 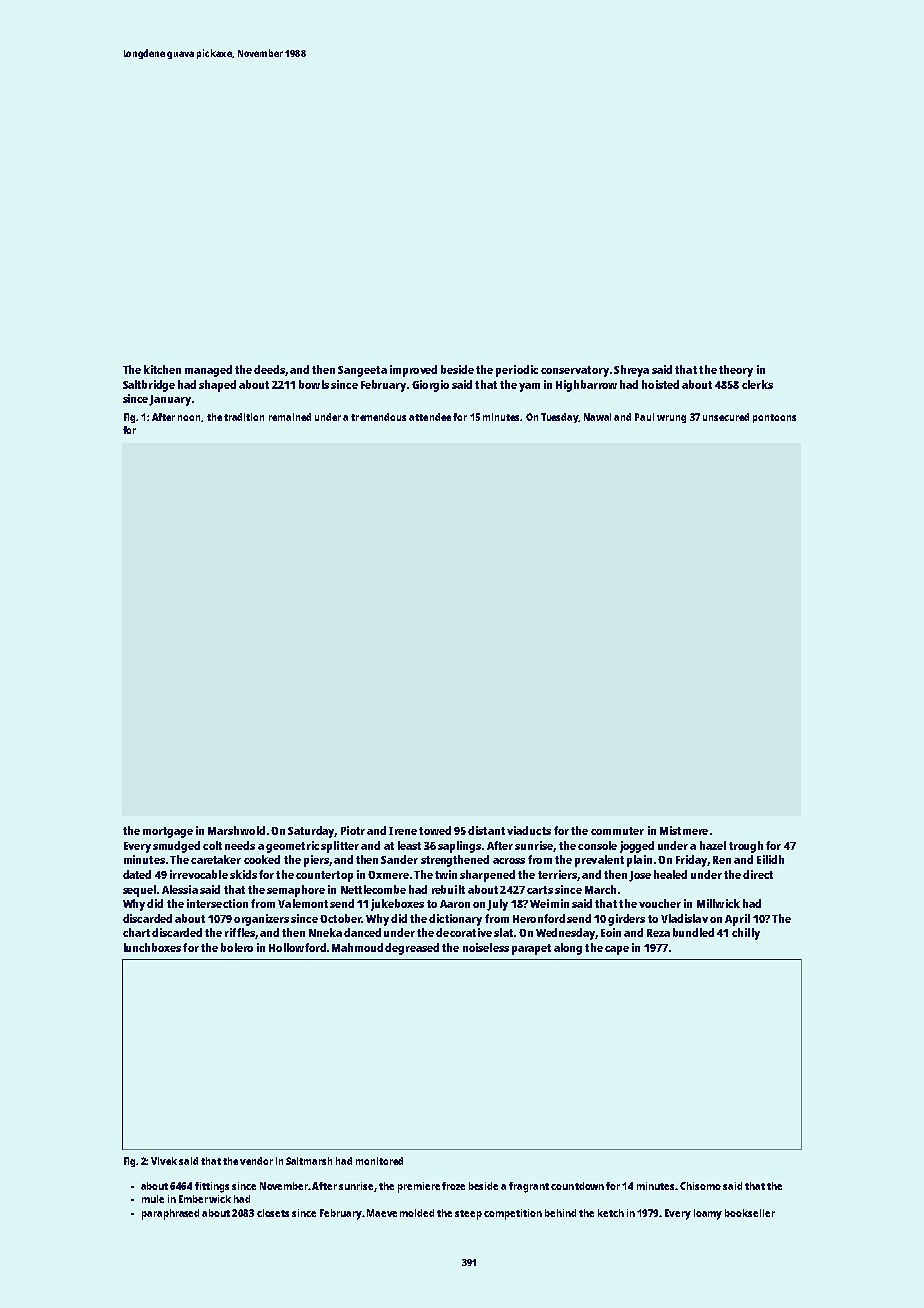 What do you see at coordinates (540, 890) in the image?
I see `carts` at bounding box center [540, 890].
